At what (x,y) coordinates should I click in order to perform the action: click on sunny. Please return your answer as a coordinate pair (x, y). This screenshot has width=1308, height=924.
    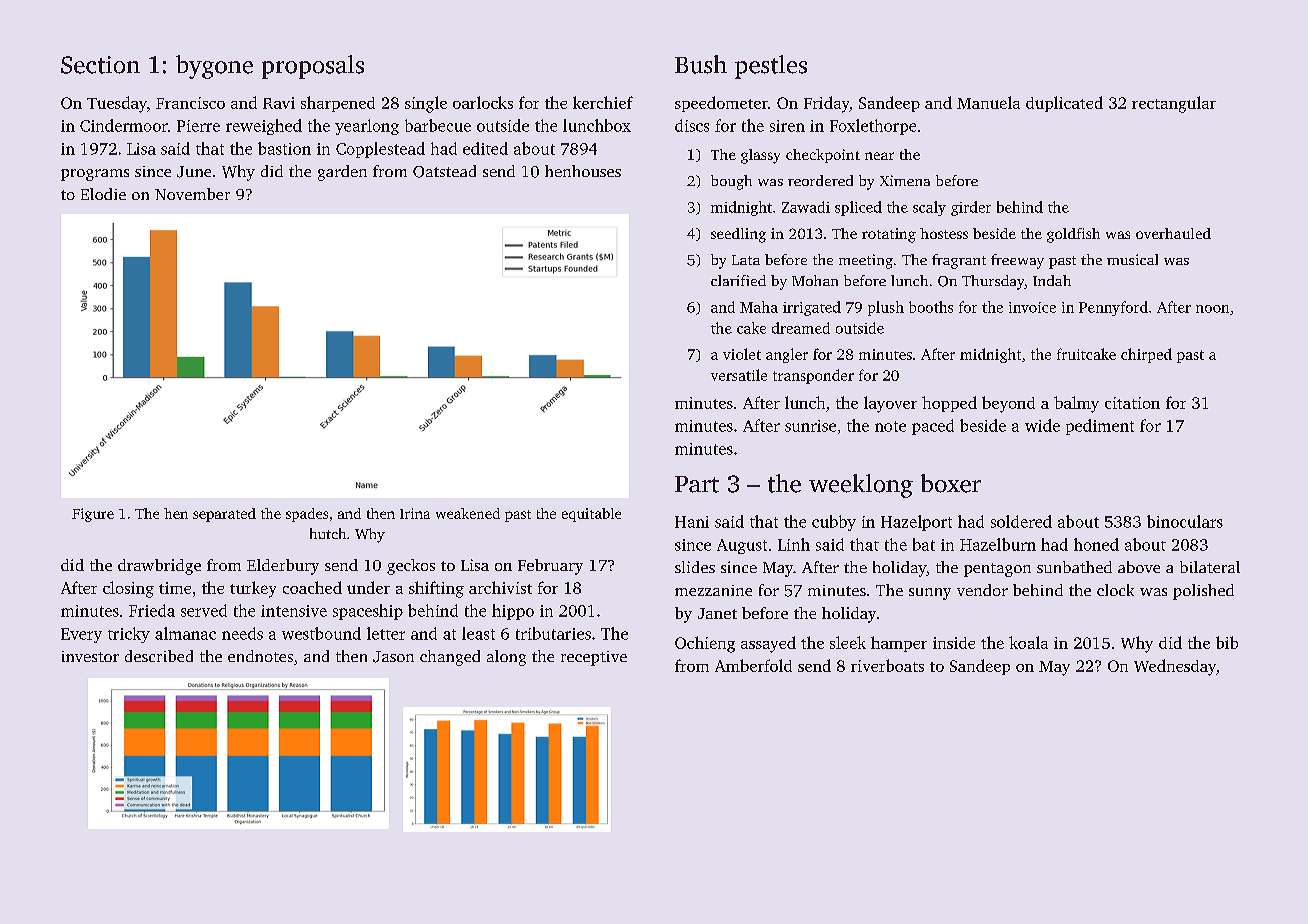
    Looking at the image, I should click on (930, 594).
